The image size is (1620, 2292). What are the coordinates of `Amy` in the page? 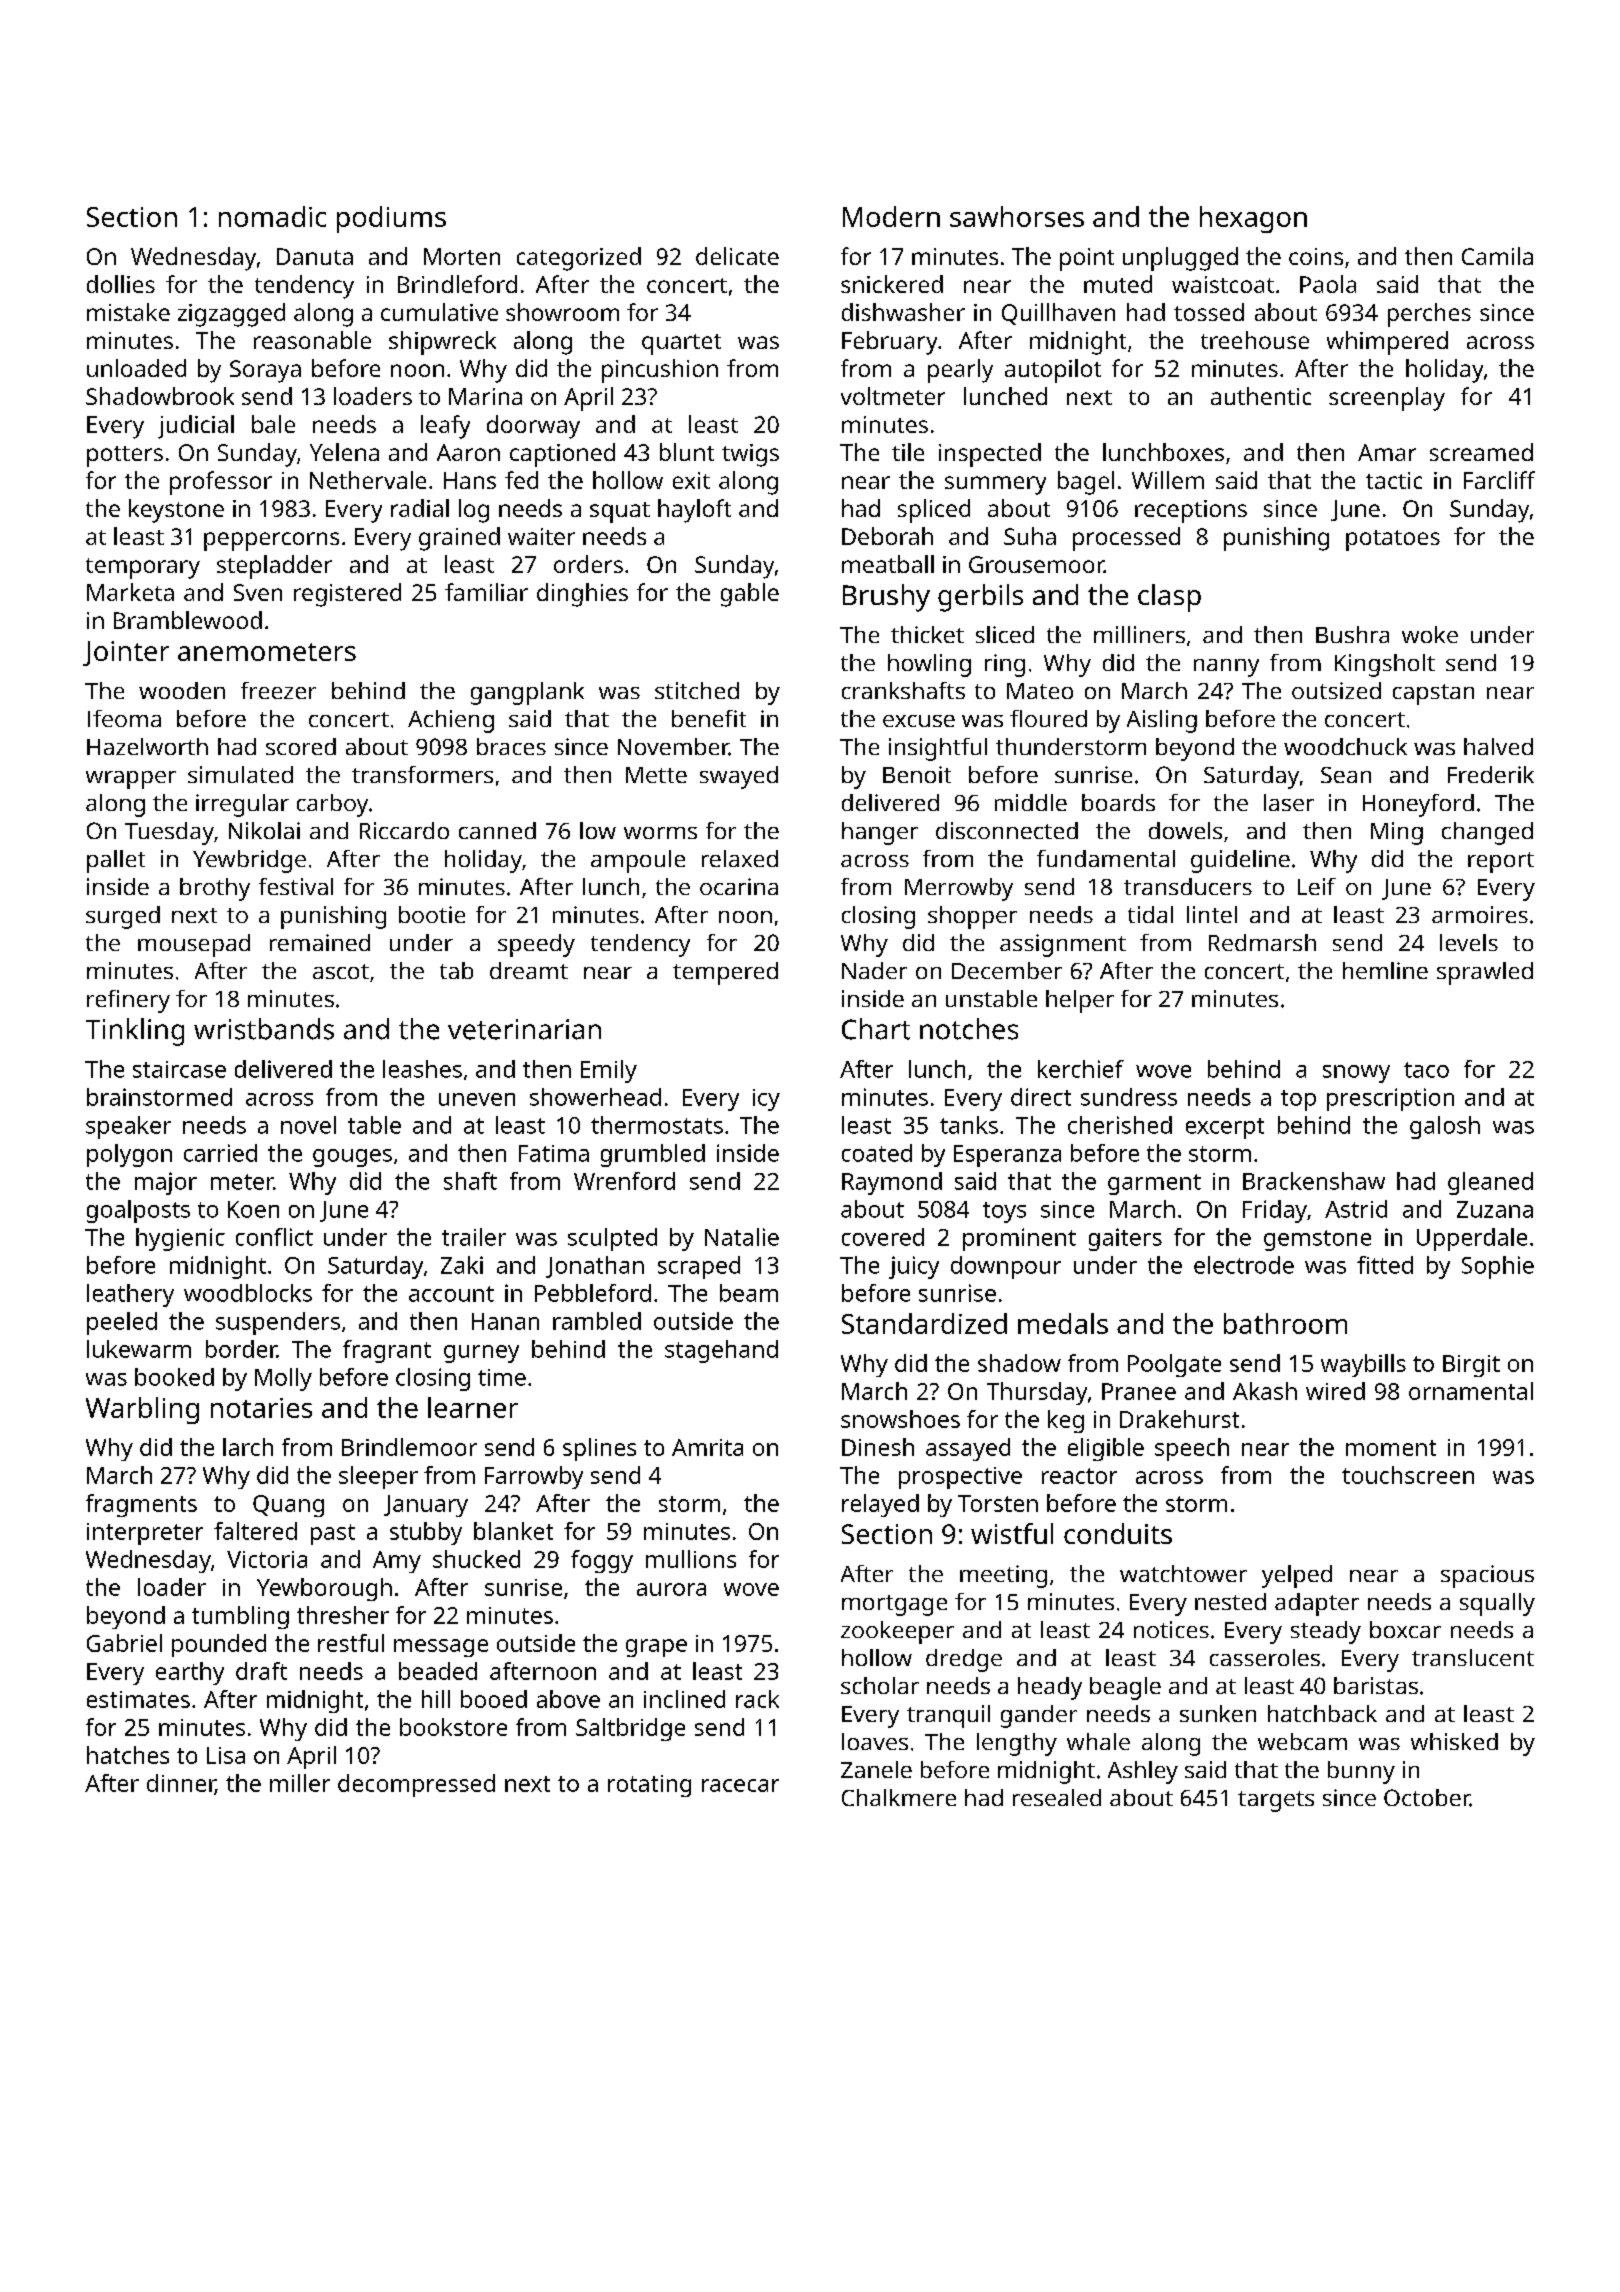 It's located at (397, 1562).
